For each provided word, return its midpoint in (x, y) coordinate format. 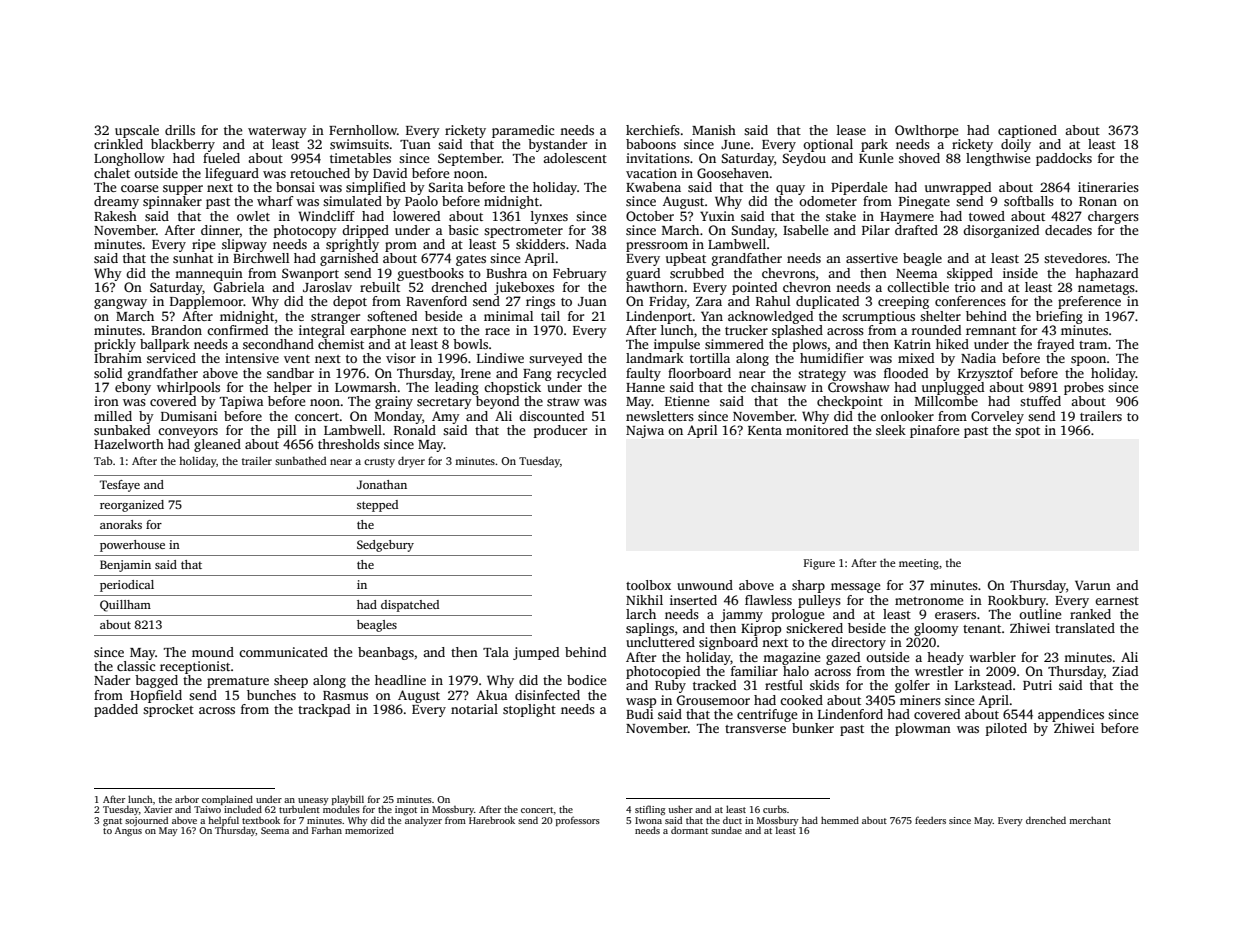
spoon (1088, 361)
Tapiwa (242, 402)
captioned (1027, 131)
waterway (277, 132)
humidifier (832, 358)
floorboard (699, 373)
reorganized (132, 506)
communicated (283, 652)
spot (1027, 432)
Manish (714, 130)
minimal (508, 316)
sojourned (146, 821)
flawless (768, 600)
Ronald (415, 430)
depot (350, 302)
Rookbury (1017, 601)
